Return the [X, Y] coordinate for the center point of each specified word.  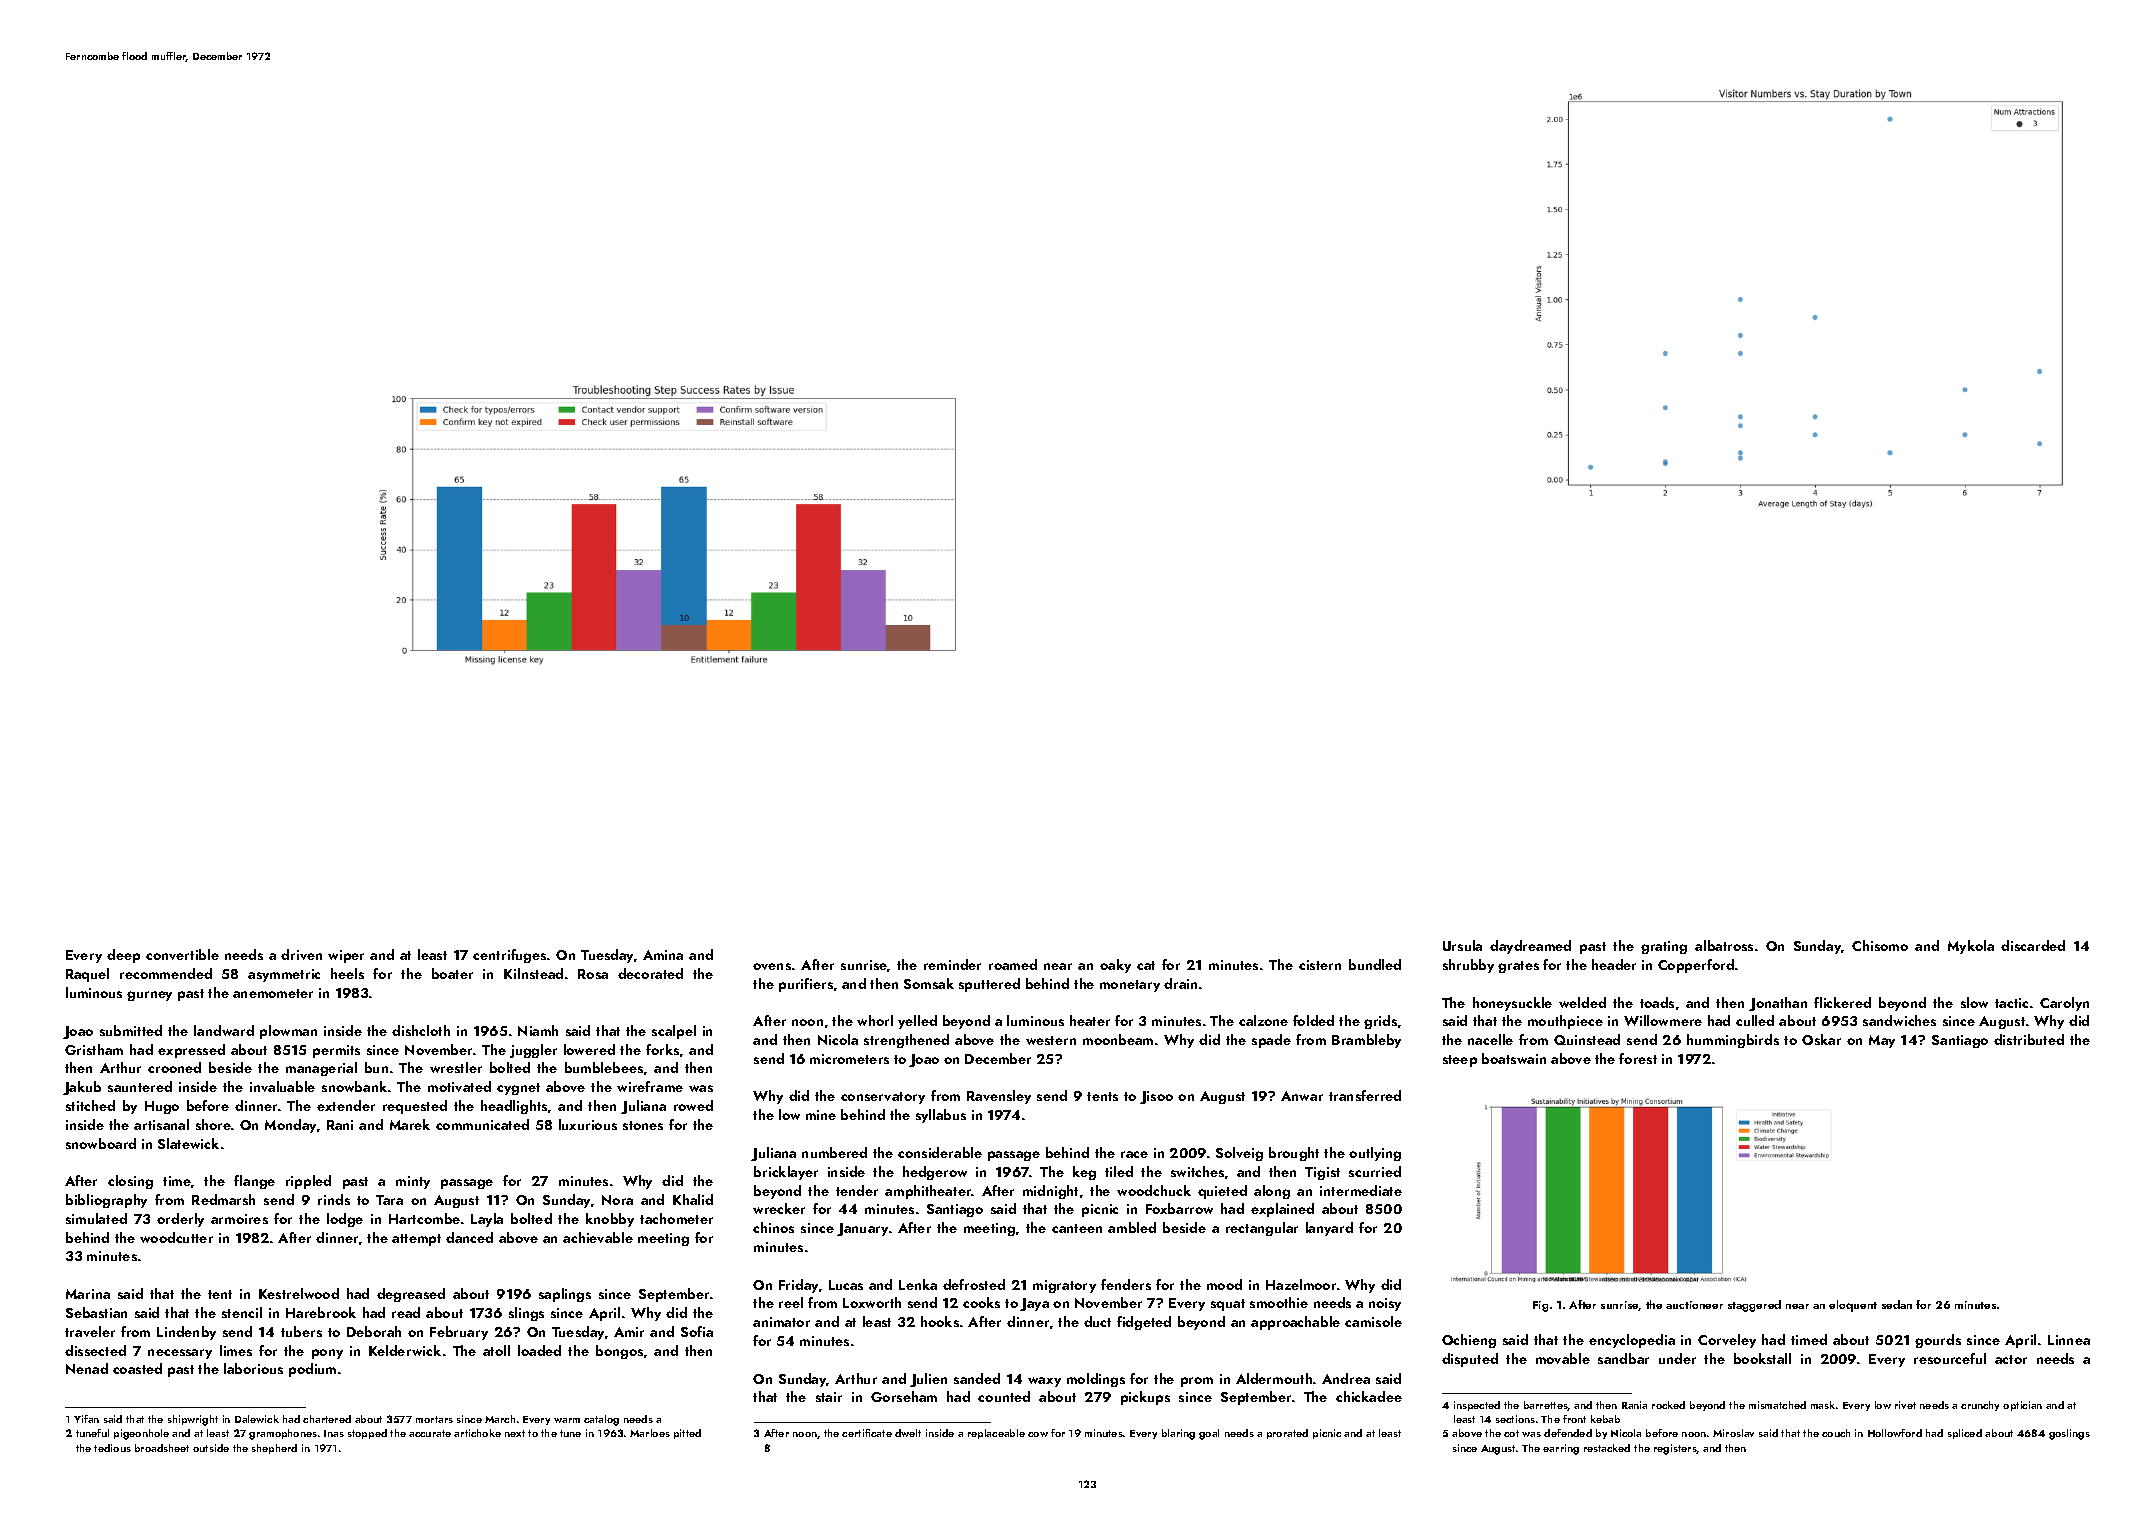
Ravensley [999, 1097]
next [515, 1433]
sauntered [140, 1086]
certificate [867, 1433]
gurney [149, 996]
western [1051, 1040]
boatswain [1514, 1058]
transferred [1365, 1095]
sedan [1897, 1304]
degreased [411, 1295]
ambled [1132, 1227]
